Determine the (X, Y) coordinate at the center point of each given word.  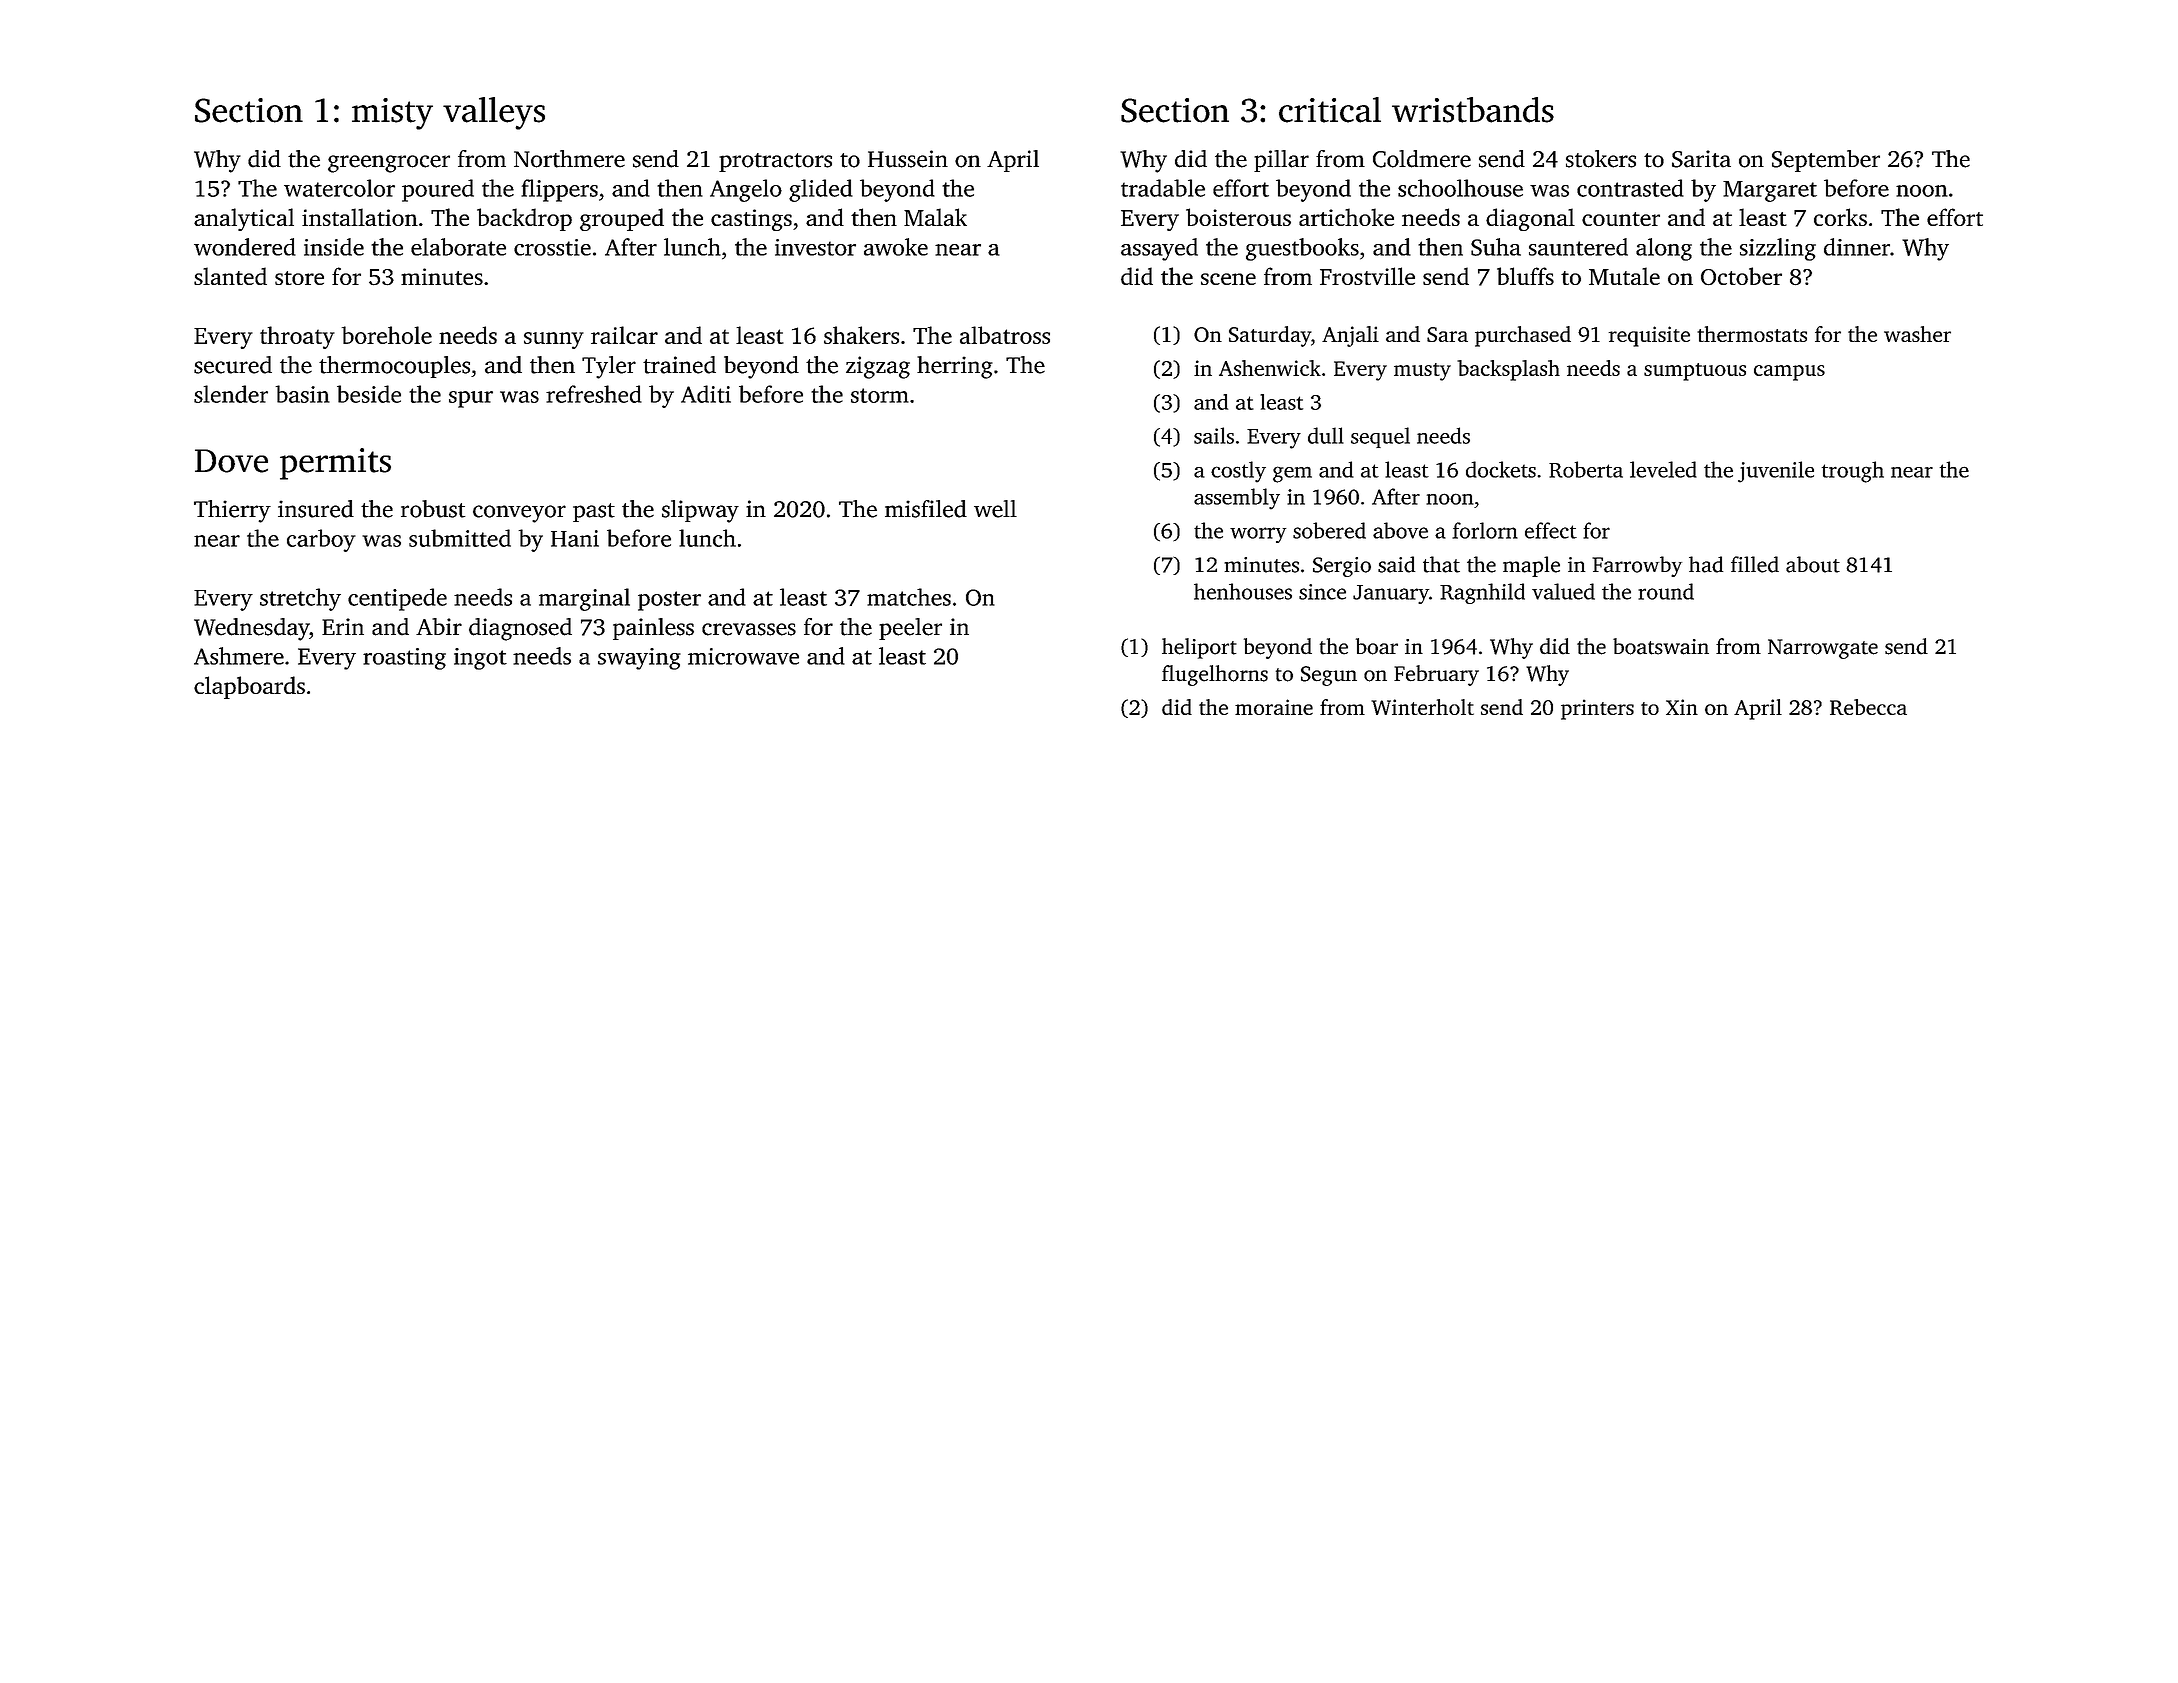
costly (1238, 472)
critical (1330, 110)
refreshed (594, 394)
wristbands (1473, 110)
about (1813, 564)
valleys (494, 113)
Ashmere (239, 656)
